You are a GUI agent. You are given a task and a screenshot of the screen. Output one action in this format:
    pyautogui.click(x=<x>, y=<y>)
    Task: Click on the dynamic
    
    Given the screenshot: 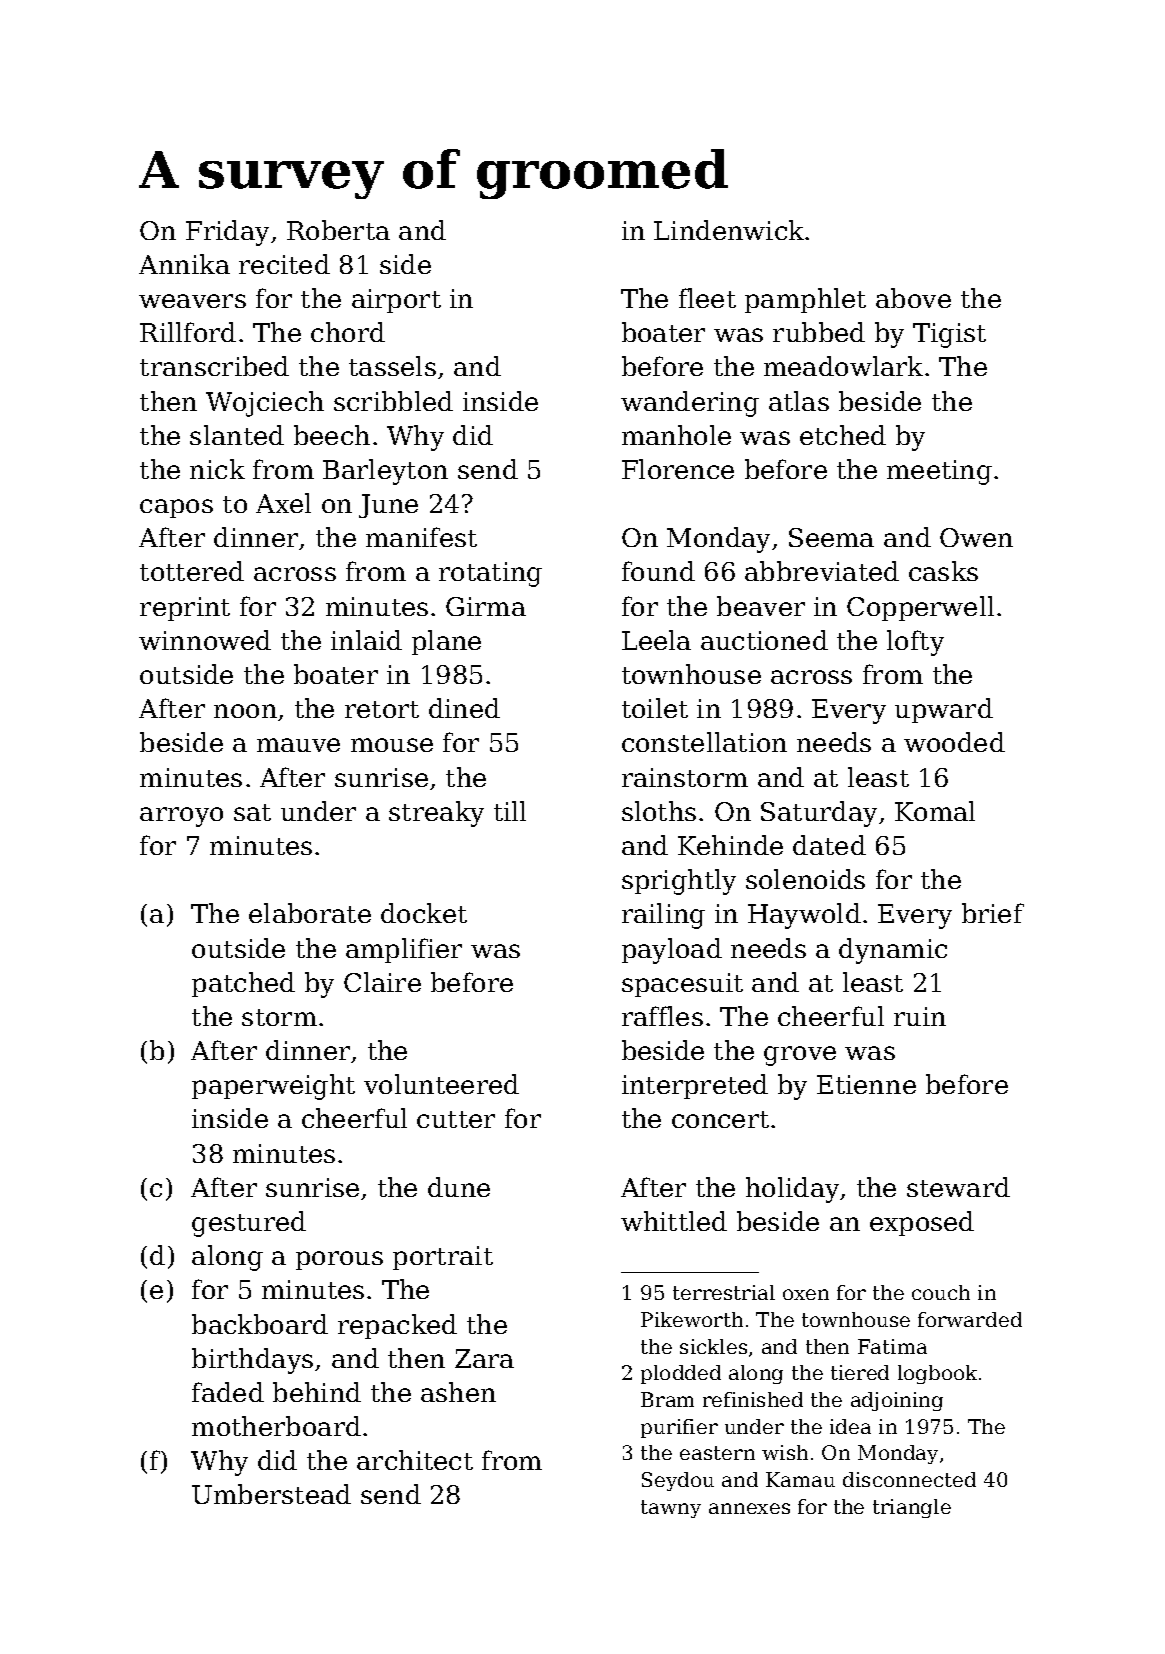 What is the action you would take?
    pyautogui.click(x=893, y=951)
